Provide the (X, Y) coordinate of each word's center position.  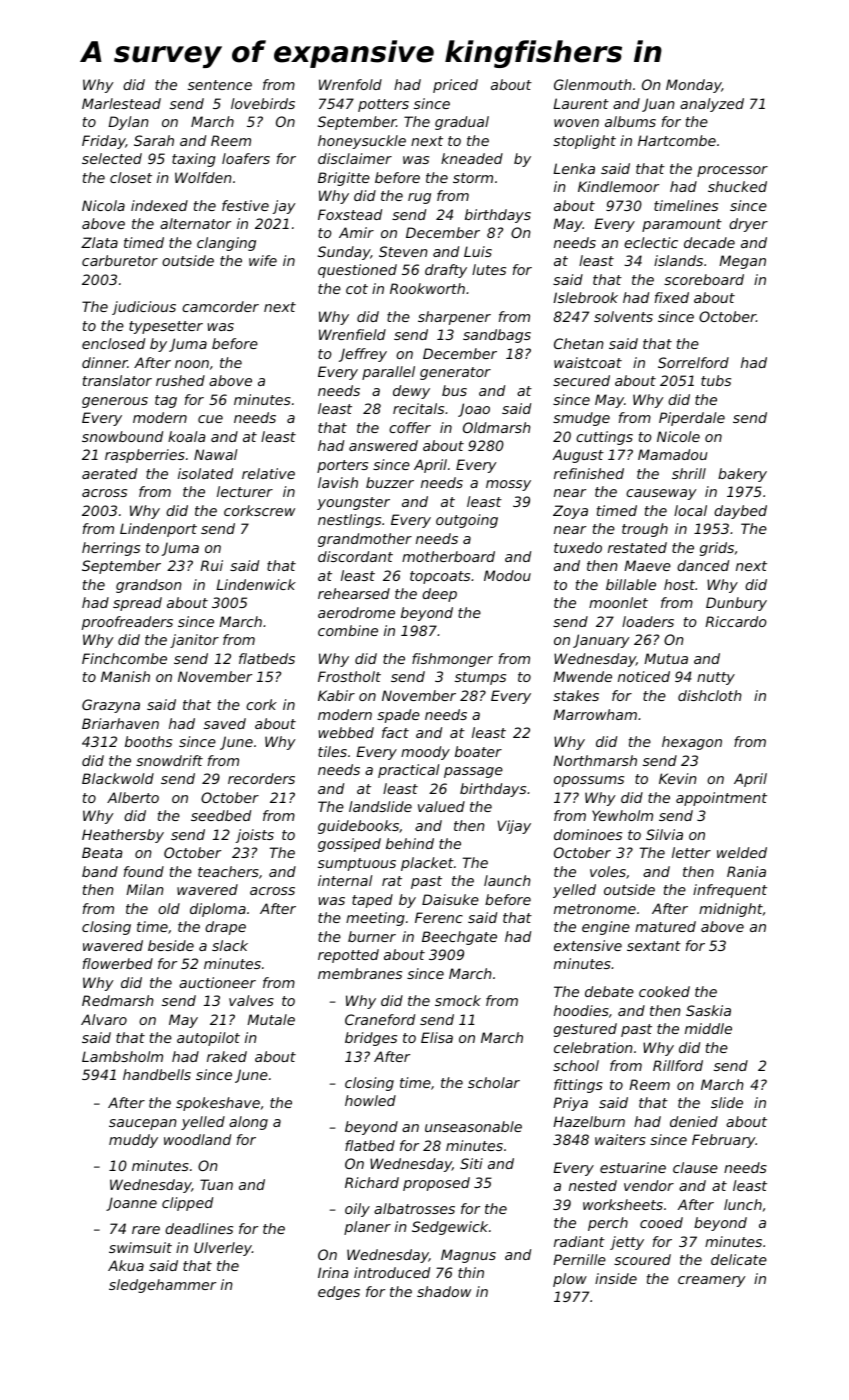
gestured (585, 1030)
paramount (682, 225)
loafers (246, 158)
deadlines (199, 1228)
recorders (261, 778)
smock (458, 1000)
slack (230, 945)
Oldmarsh (497, 427)
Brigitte (344, 179)
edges (339, 1293)
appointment (721, 799)
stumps (480, 678)
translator (117, 380)
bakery (742, 475)
